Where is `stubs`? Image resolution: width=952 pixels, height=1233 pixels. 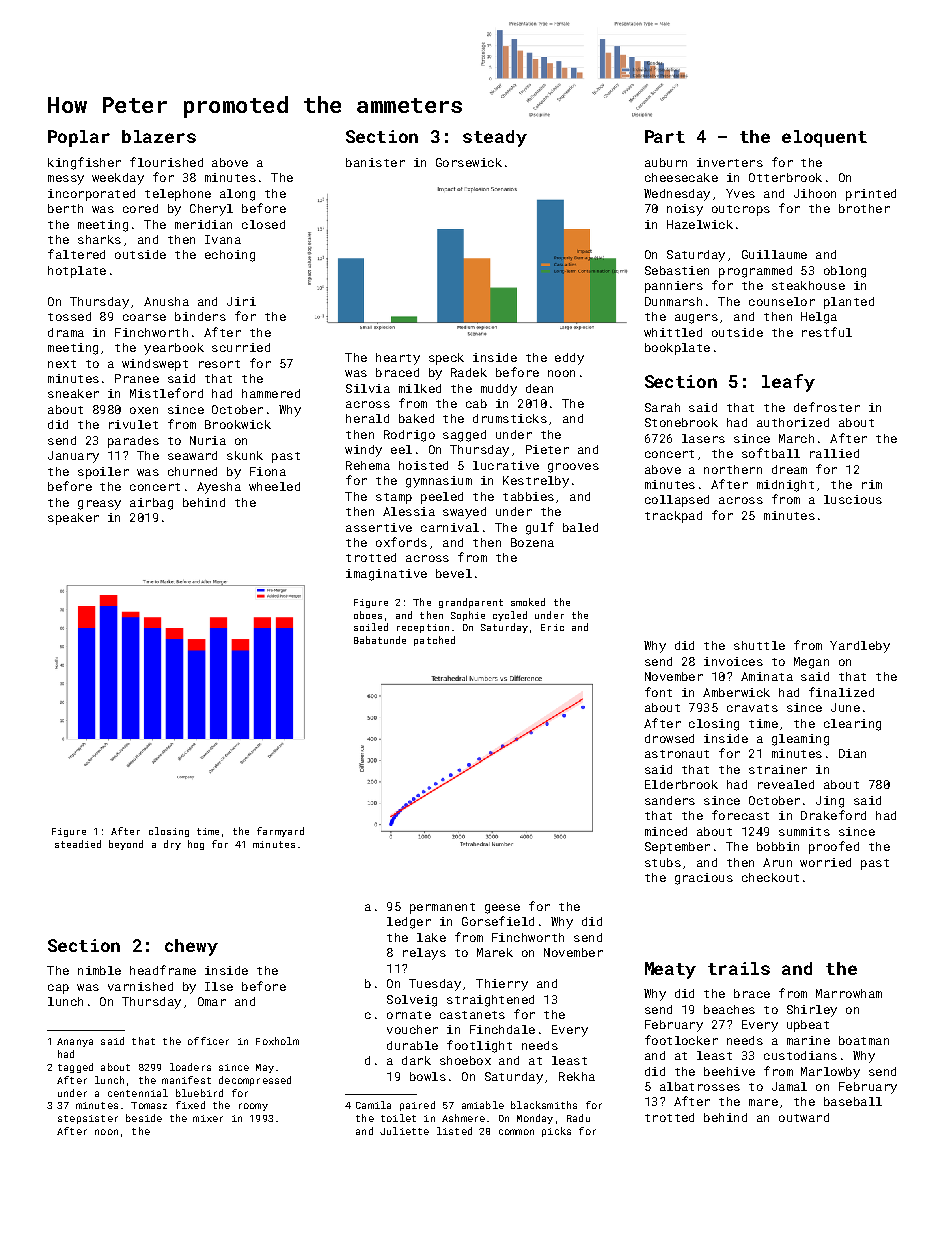
stubs is located at coordinates (663, 862).
